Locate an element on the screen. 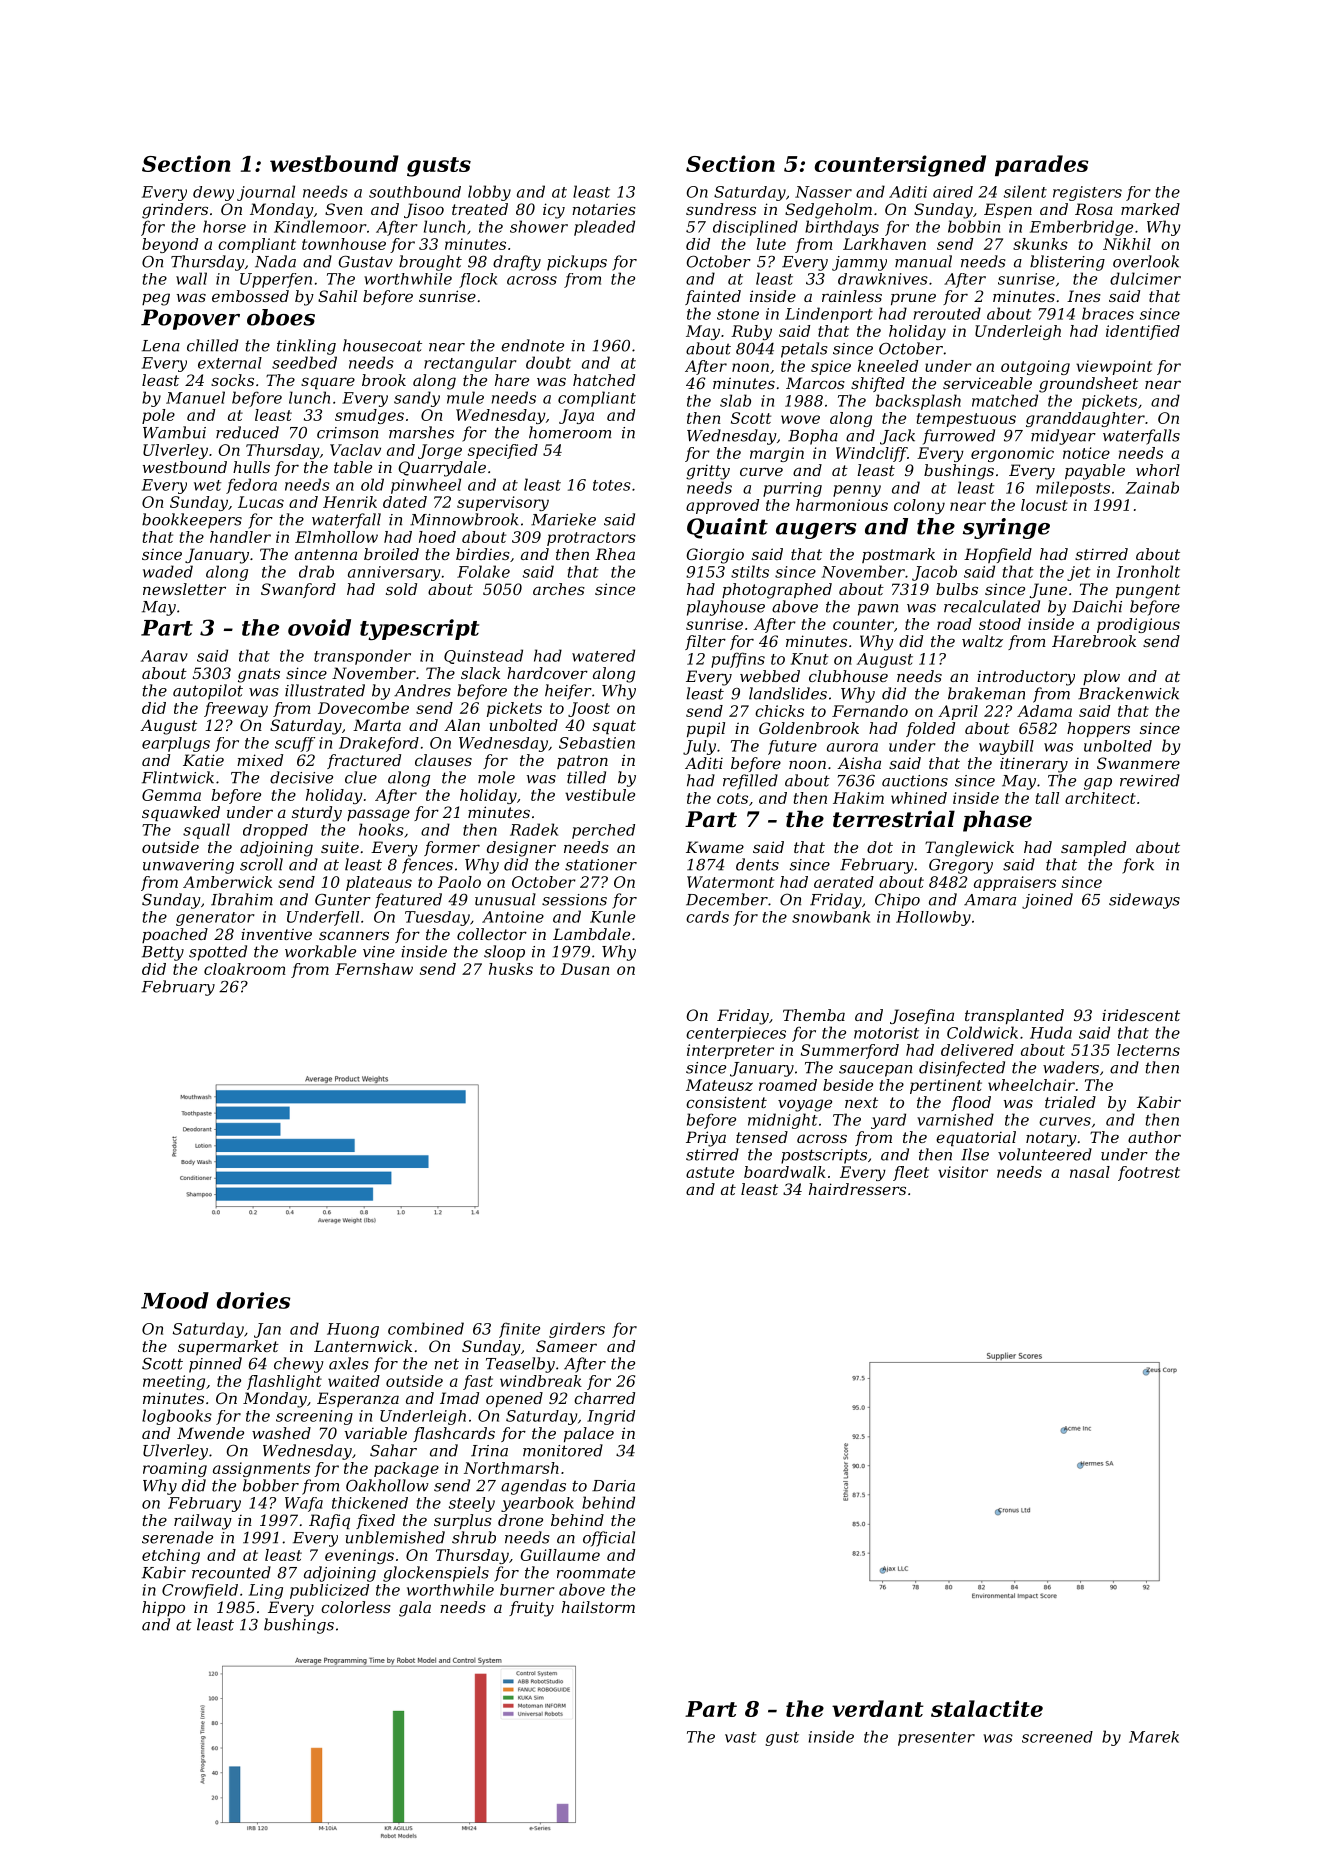 This screenshot has height=1869, width=1322. itinerary is located at coordinates (1034, 765).
